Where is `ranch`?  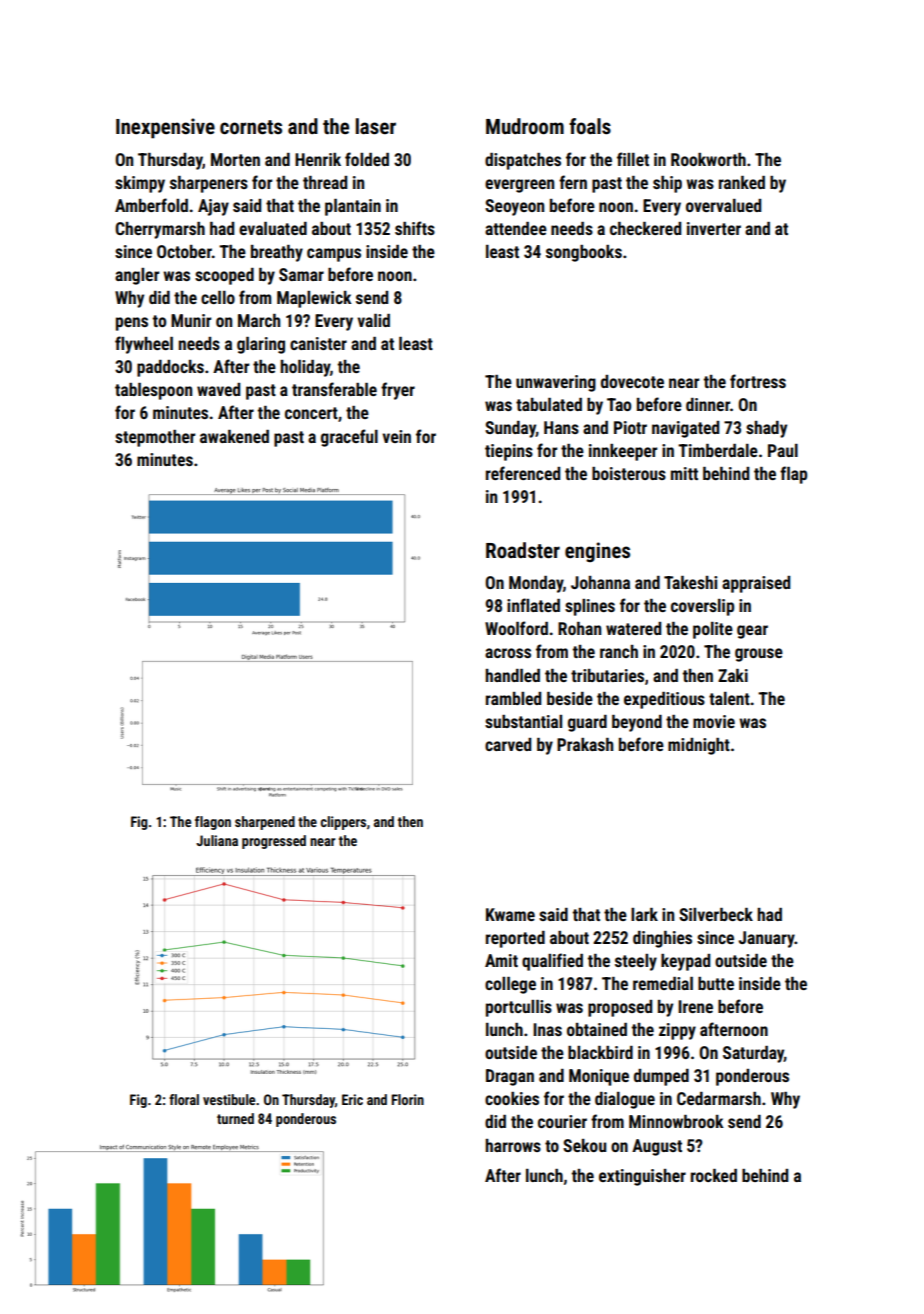 ranch is located at coordinates (619, 651).
